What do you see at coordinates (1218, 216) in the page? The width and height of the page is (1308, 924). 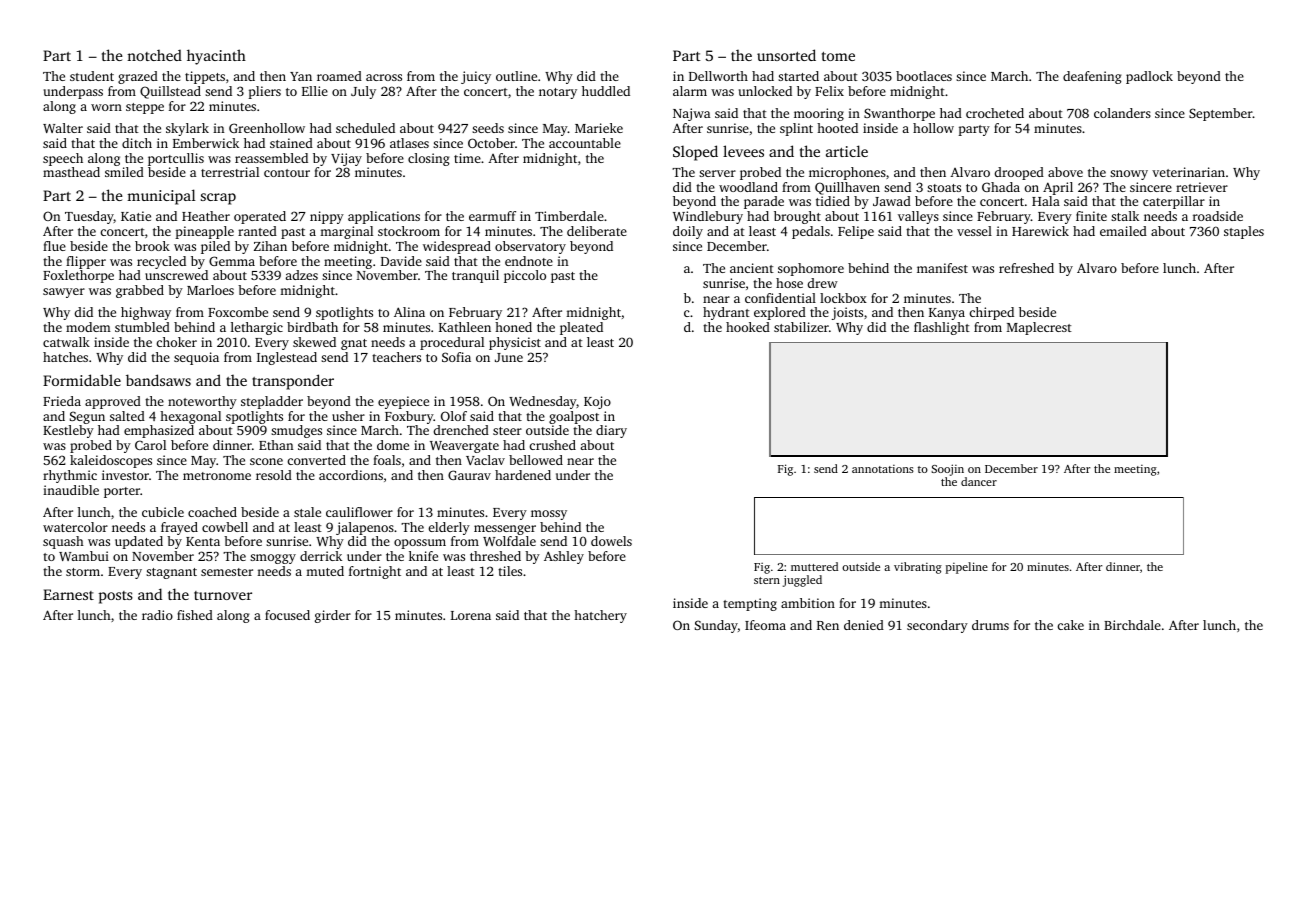 I see `roadside` at bounding box center [1218, 216].
